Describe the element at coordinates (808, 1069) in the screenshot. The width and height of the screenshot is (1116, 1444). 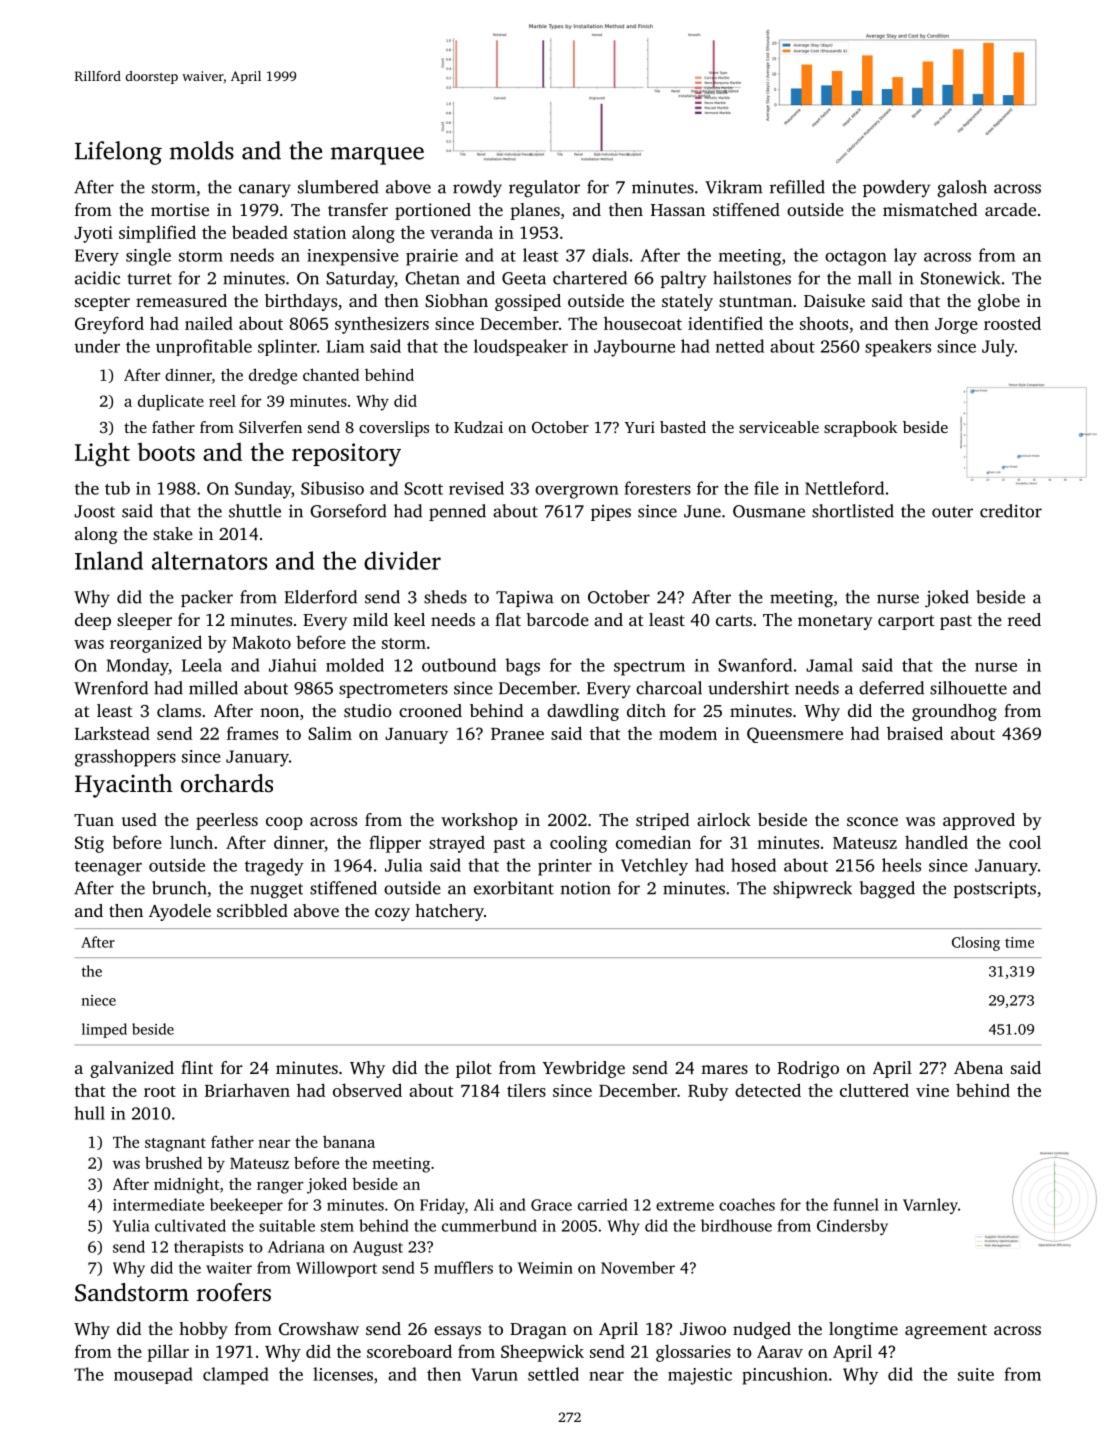
I see `Rodrigo` at that location.
